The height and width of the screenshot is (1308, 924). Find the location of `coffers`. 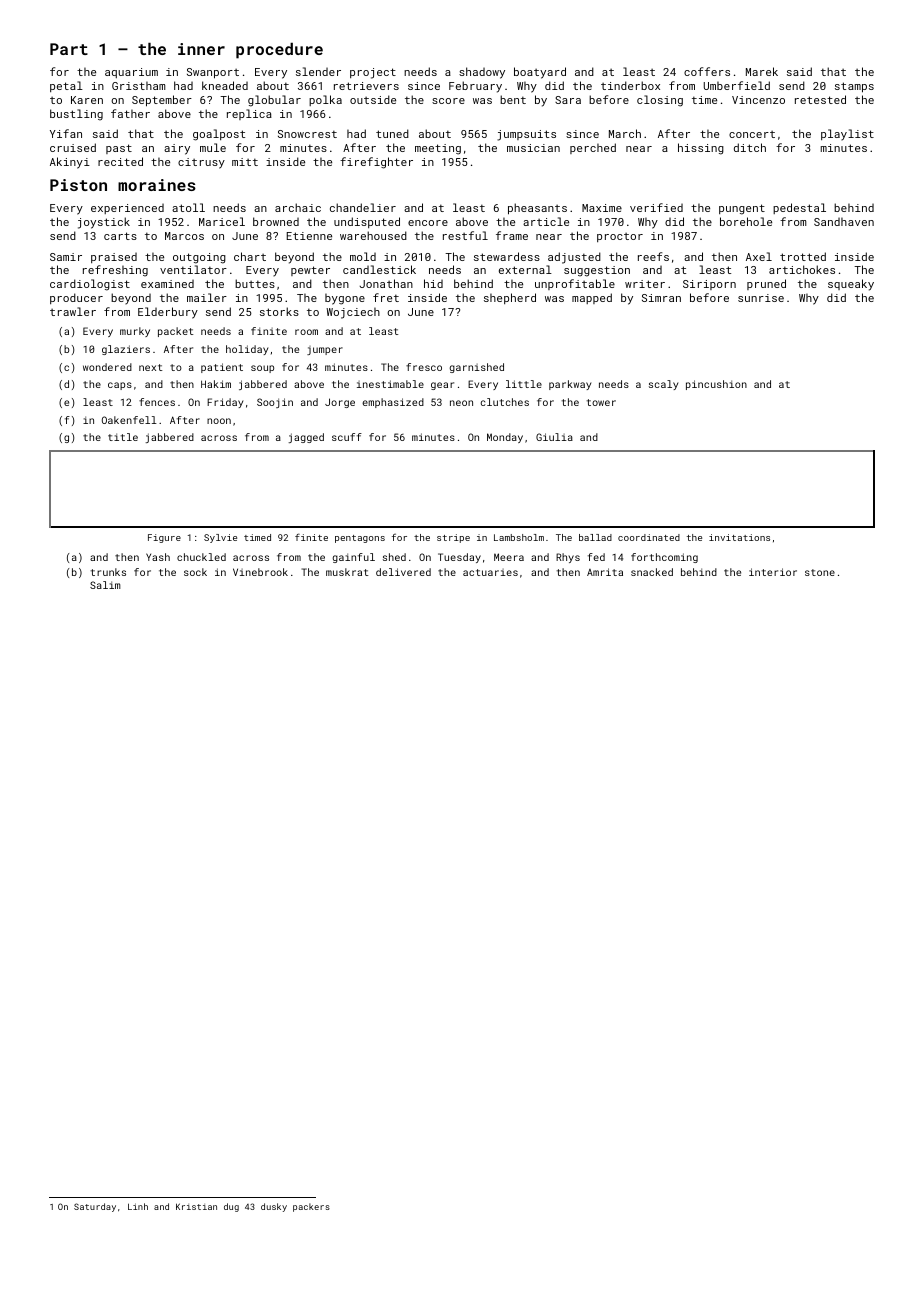

coffers is located at coordinates (707, 71).
